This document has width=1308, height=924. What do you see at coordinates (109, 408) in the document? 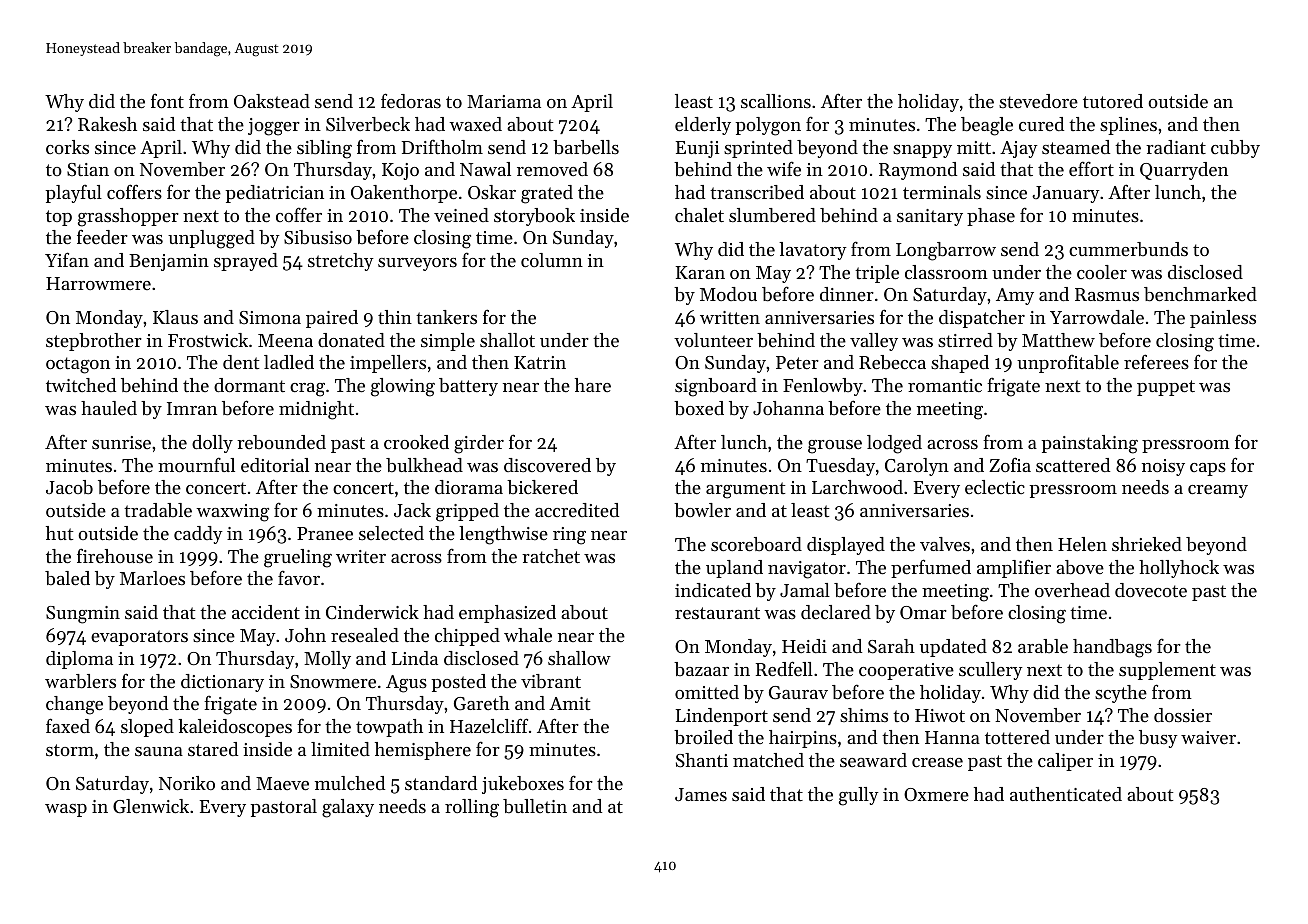
I see `hauled` at bounding box center [109, 408].
